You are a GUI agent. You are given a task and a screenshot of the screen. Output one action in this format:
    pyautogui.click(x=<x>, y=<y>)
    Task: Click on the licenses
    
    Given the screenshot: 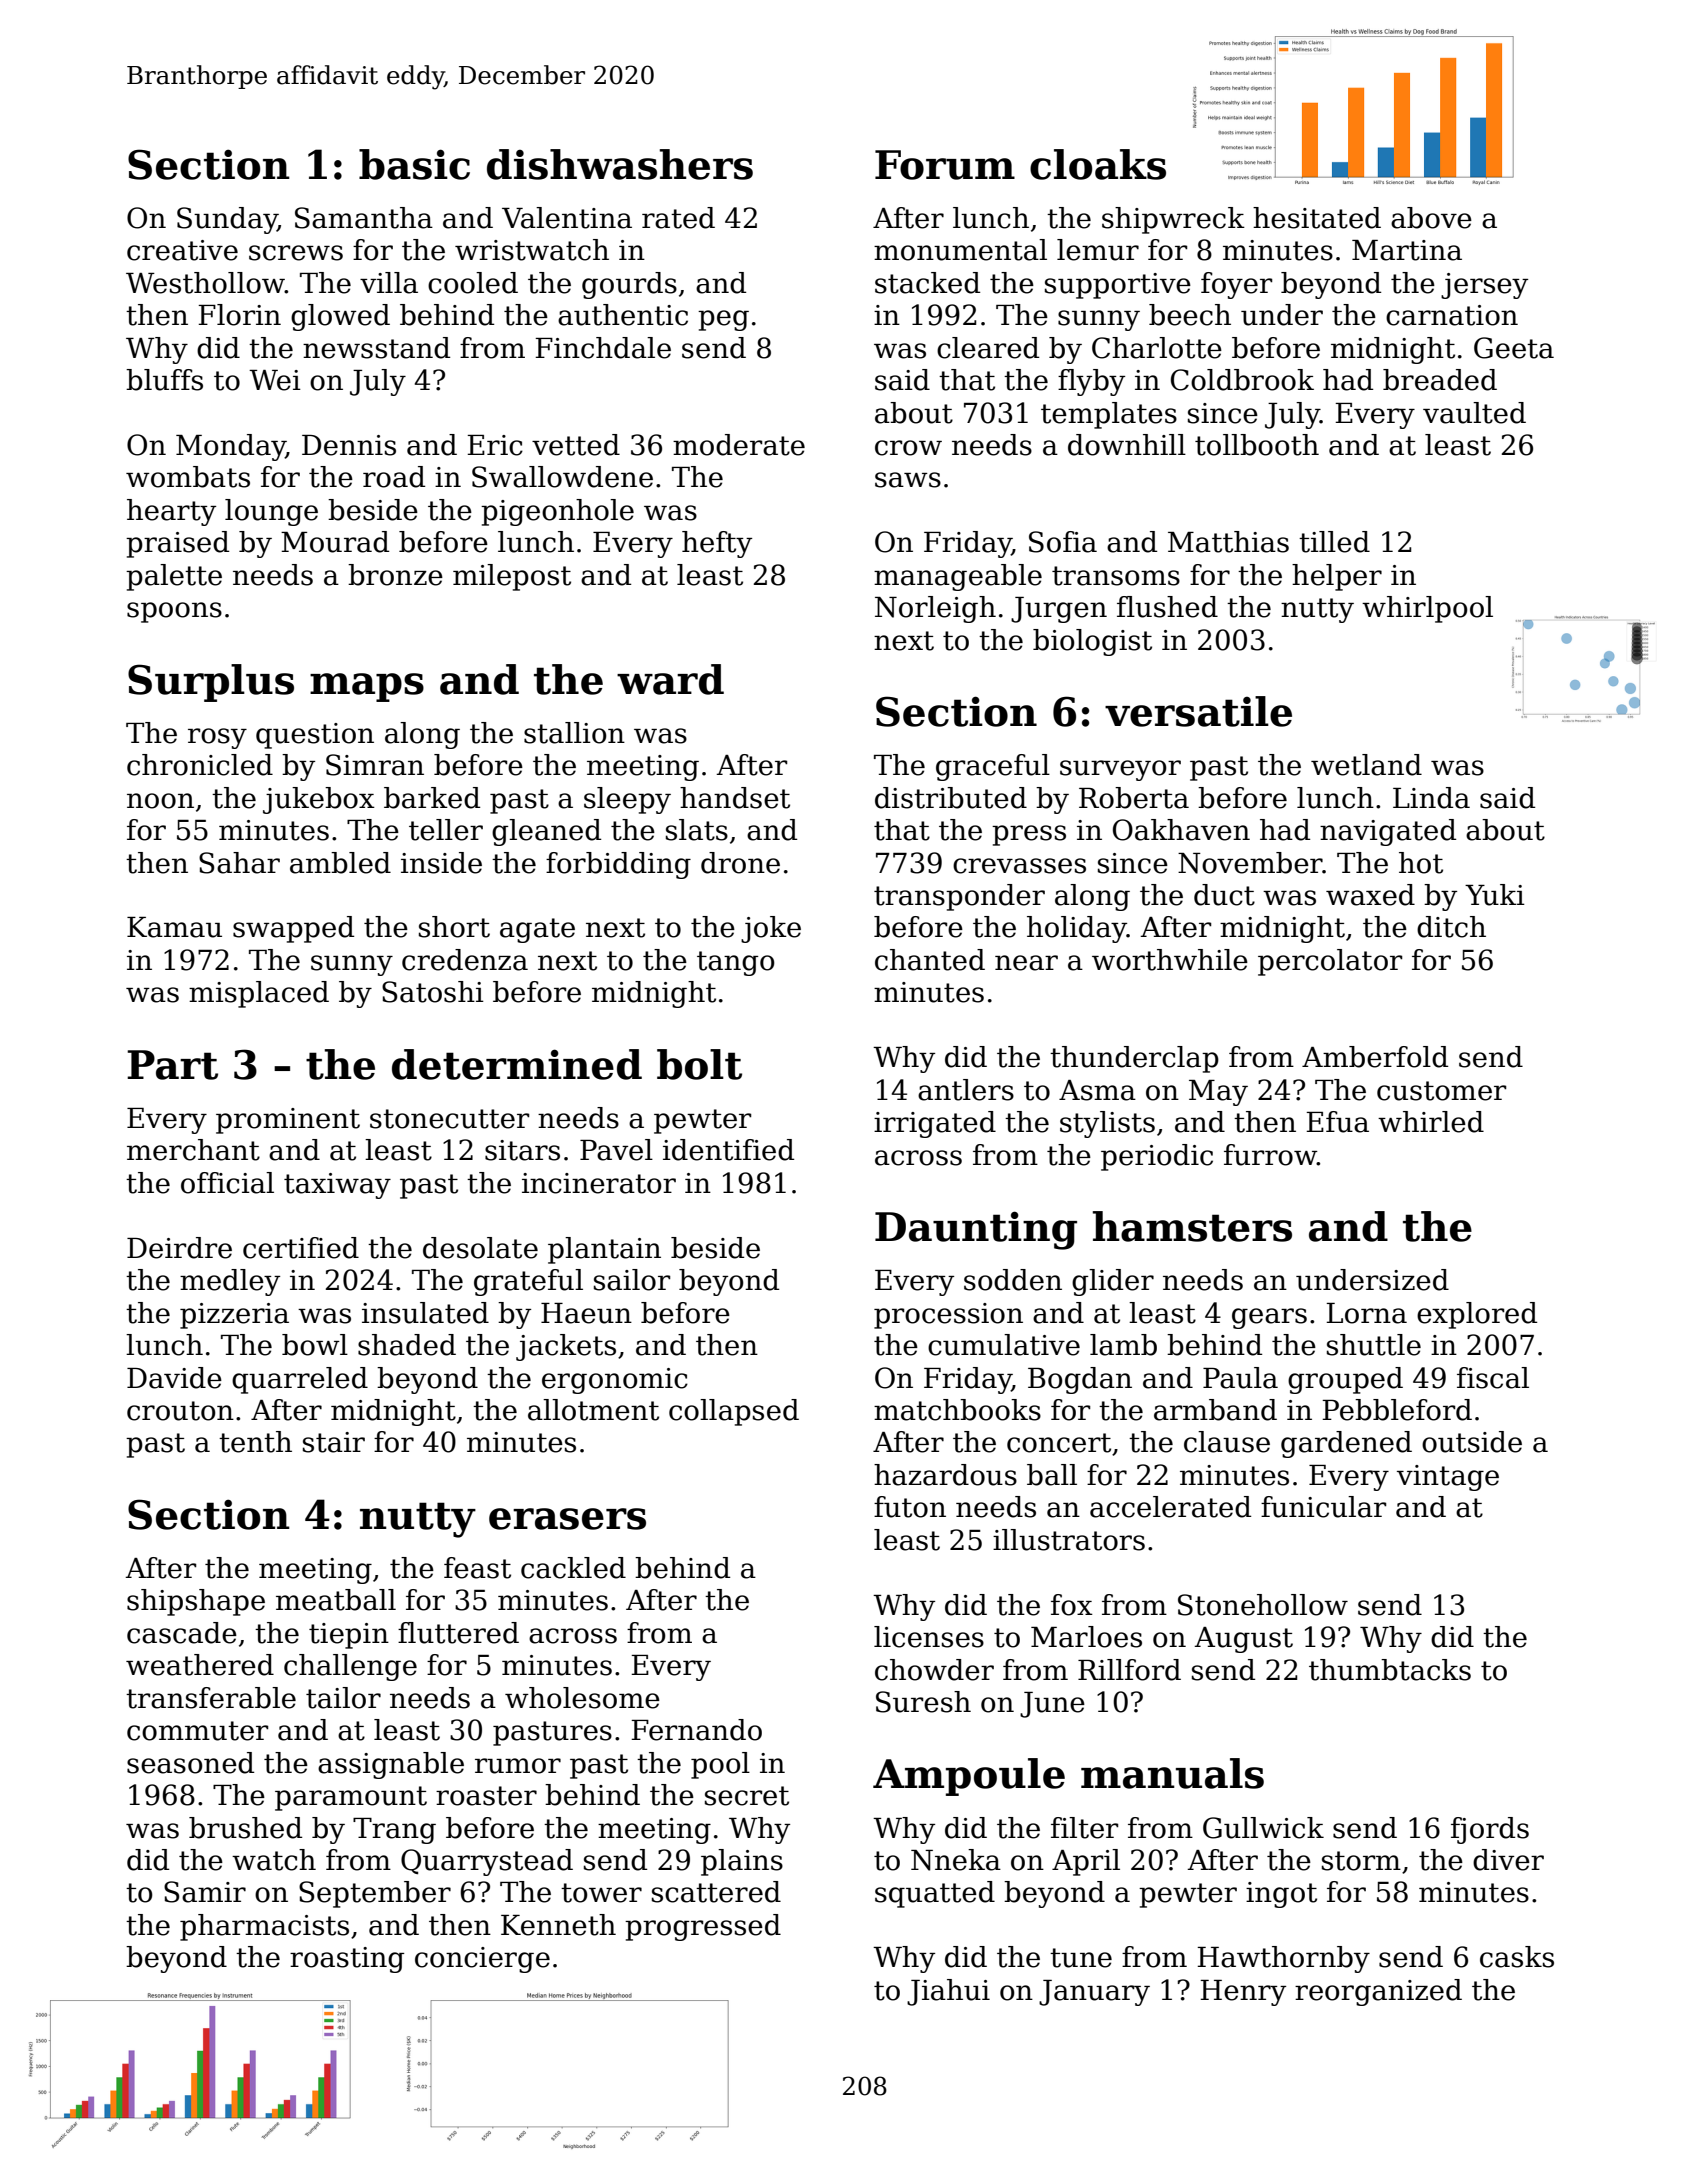 What is the action you would take?
    pyautogui.click(x=929, y=1637)
